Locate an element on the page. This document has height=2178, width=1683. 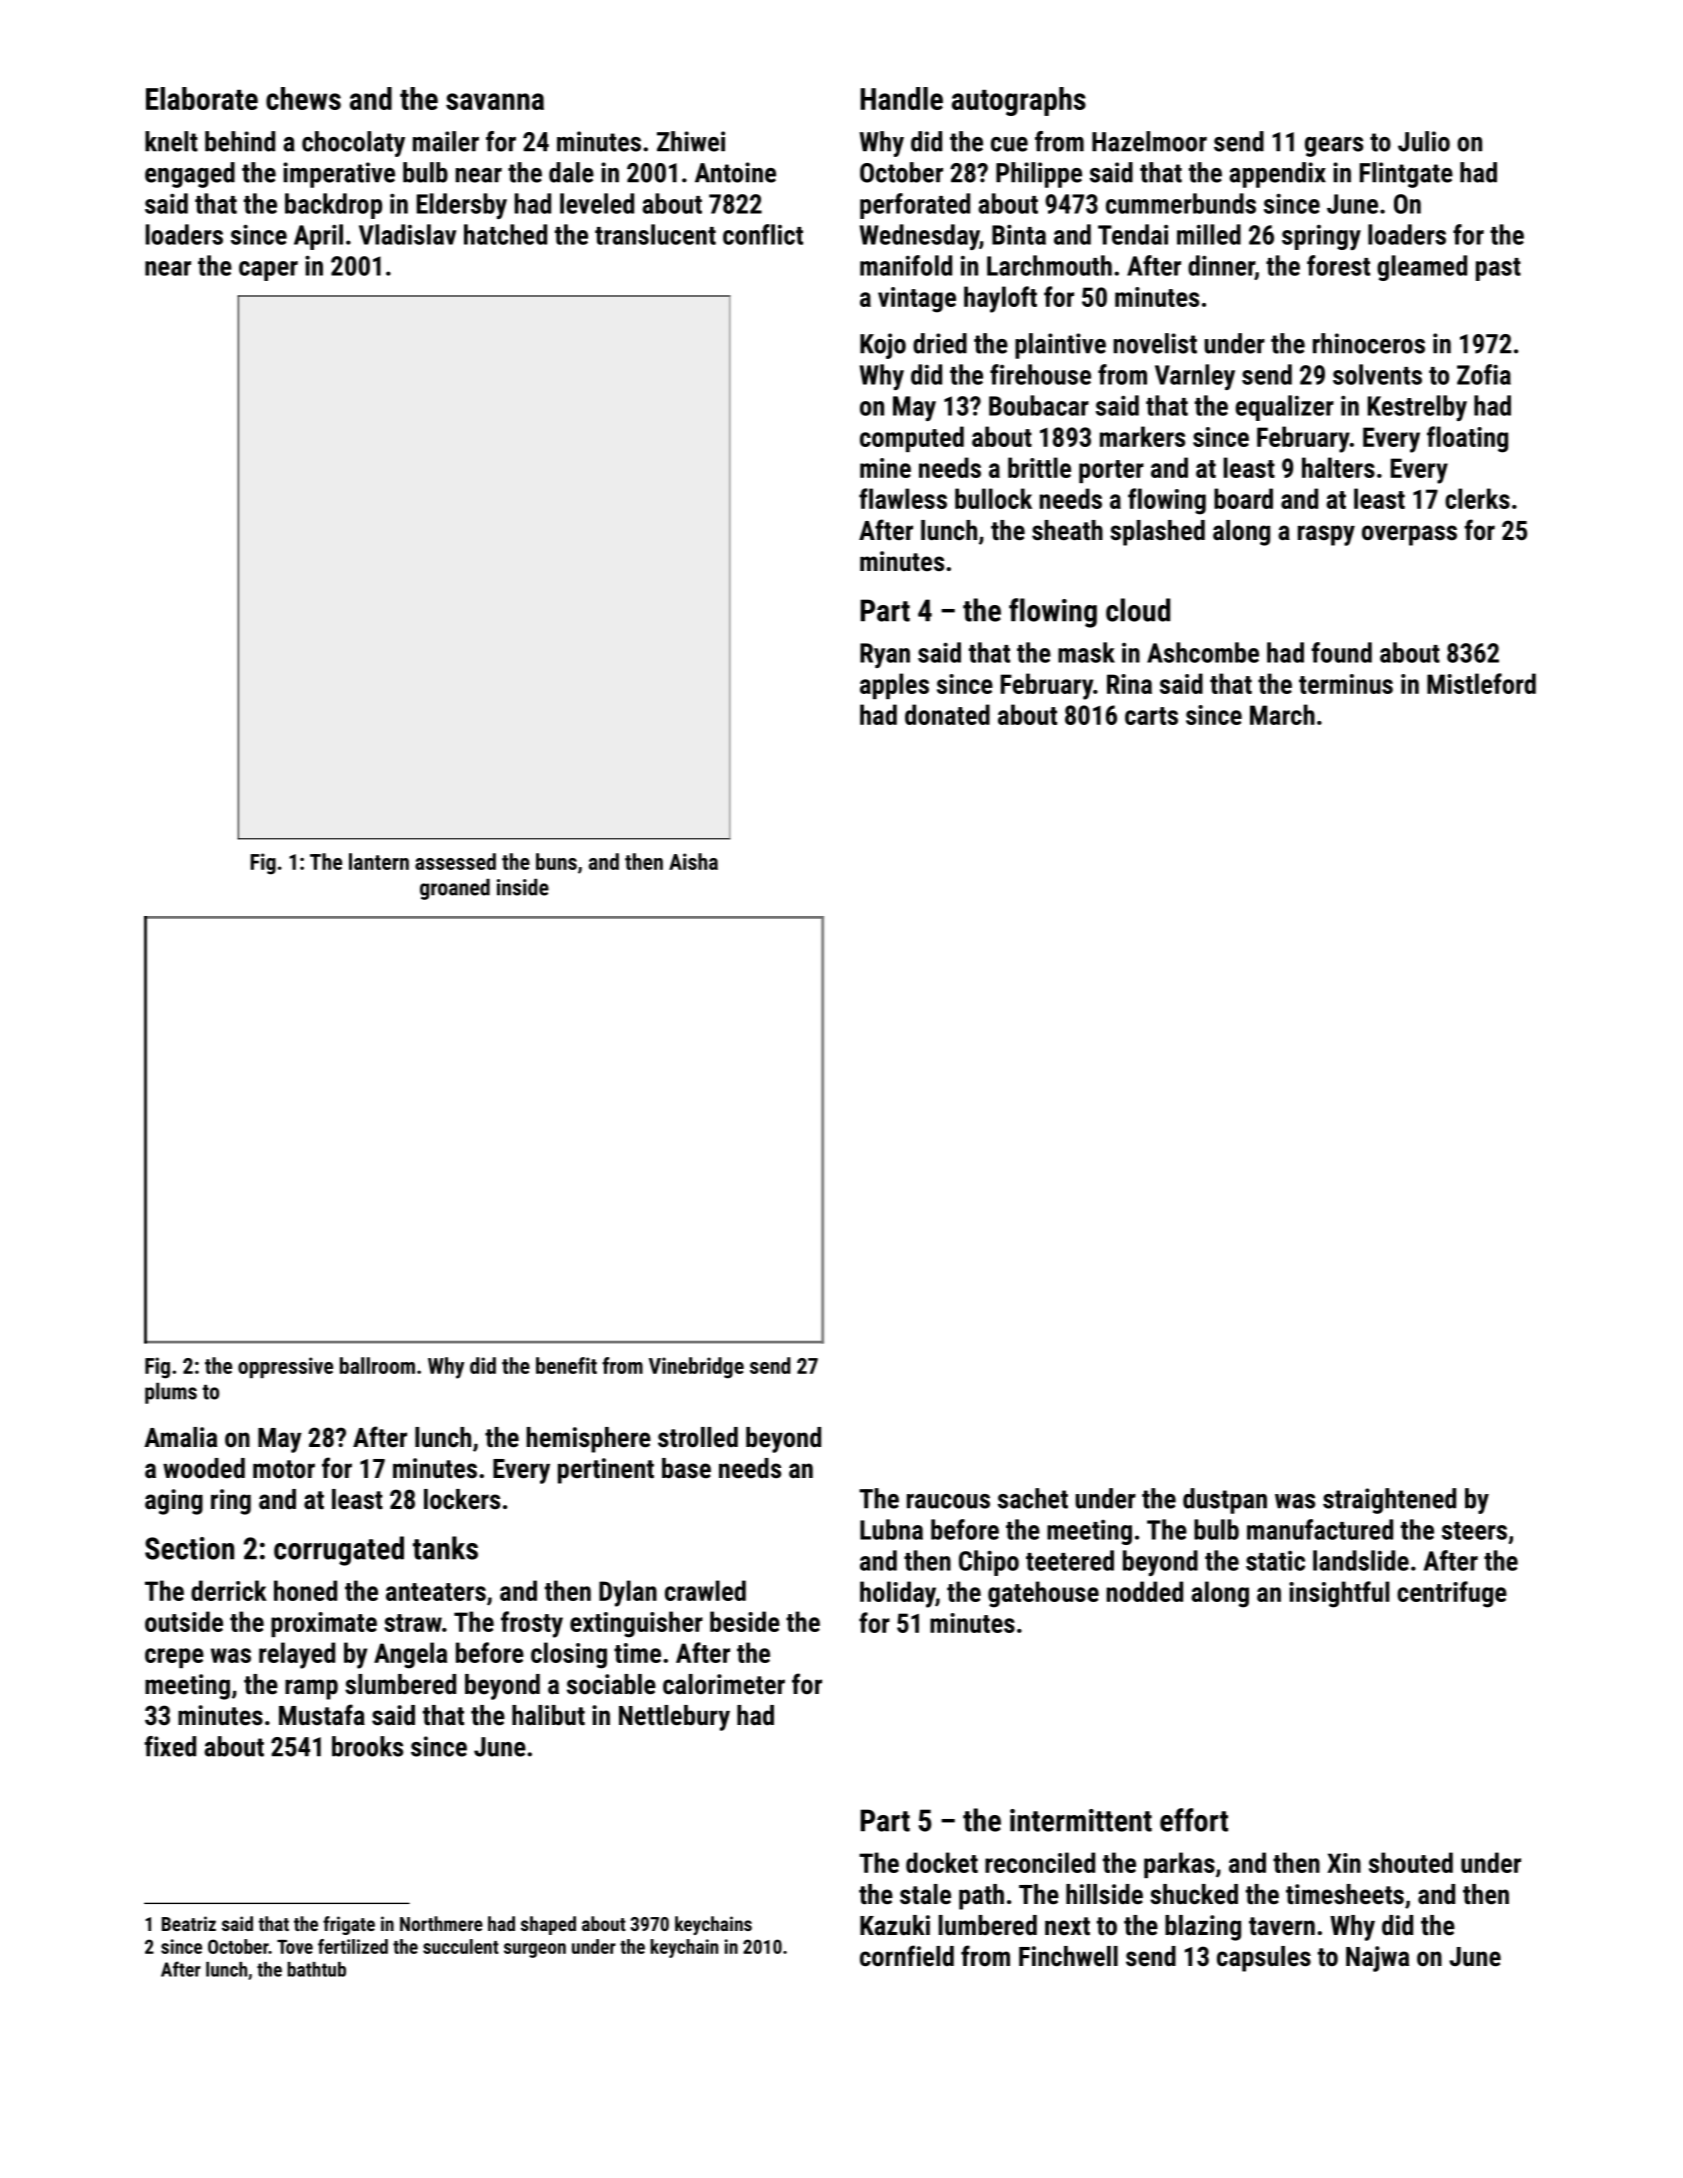
dustpan is located at coordinates (1225, 1501).
